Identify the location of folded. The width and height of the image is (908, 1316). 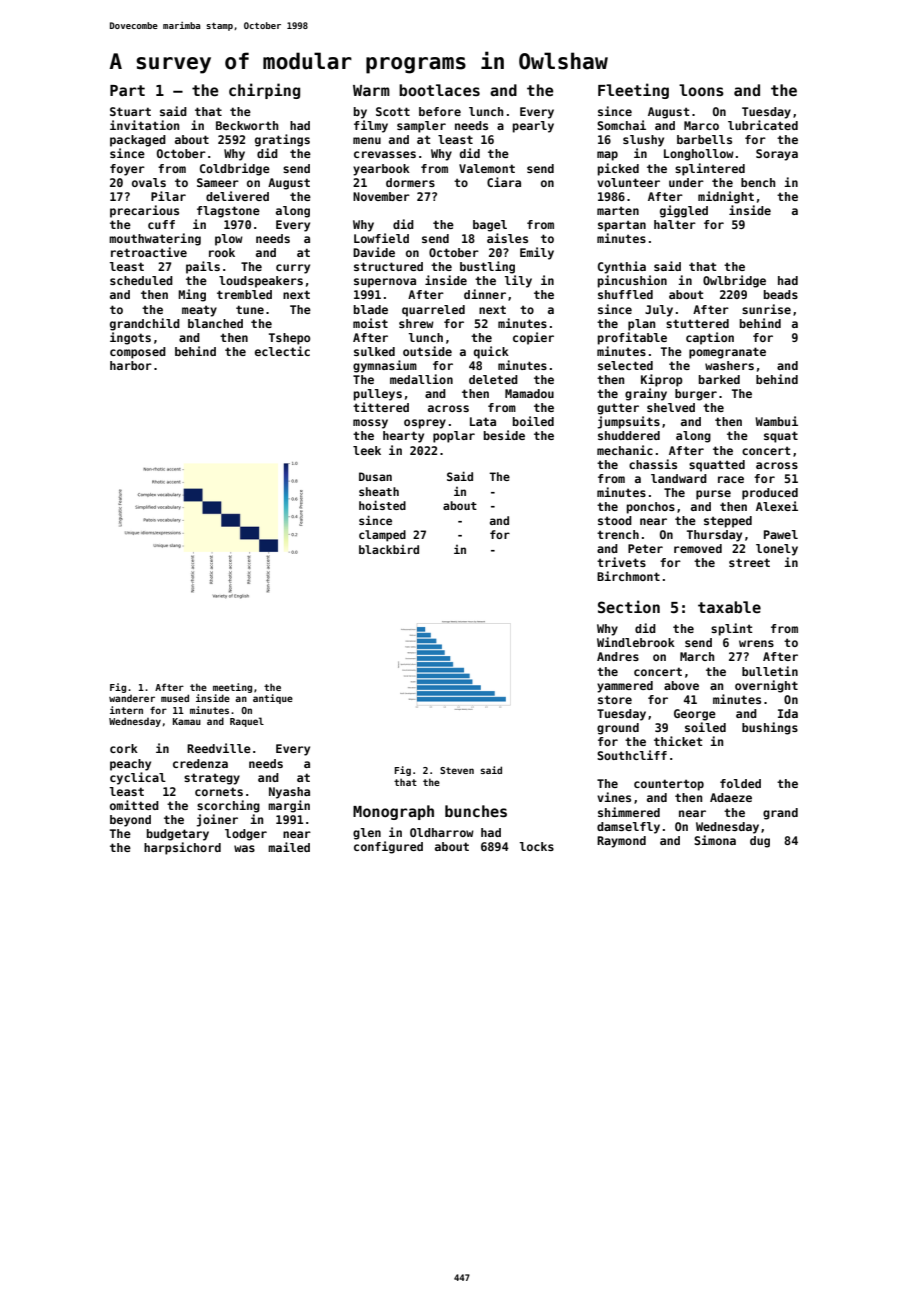
(740, 783).
